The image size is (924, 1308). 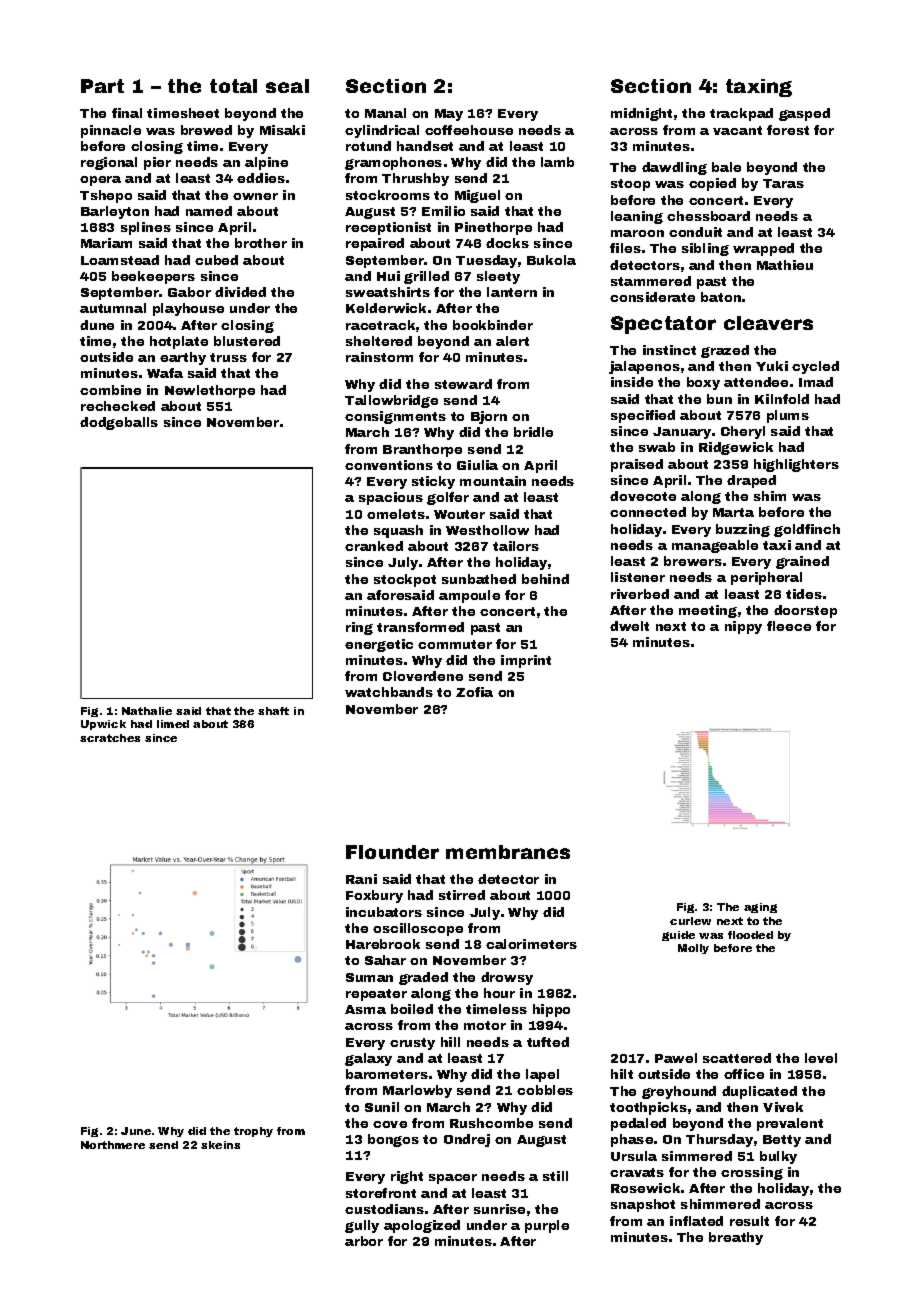 What do you see at coordinates (220, 1145) in the image?
I see `skeins` at bounding box center [220, 1145].
